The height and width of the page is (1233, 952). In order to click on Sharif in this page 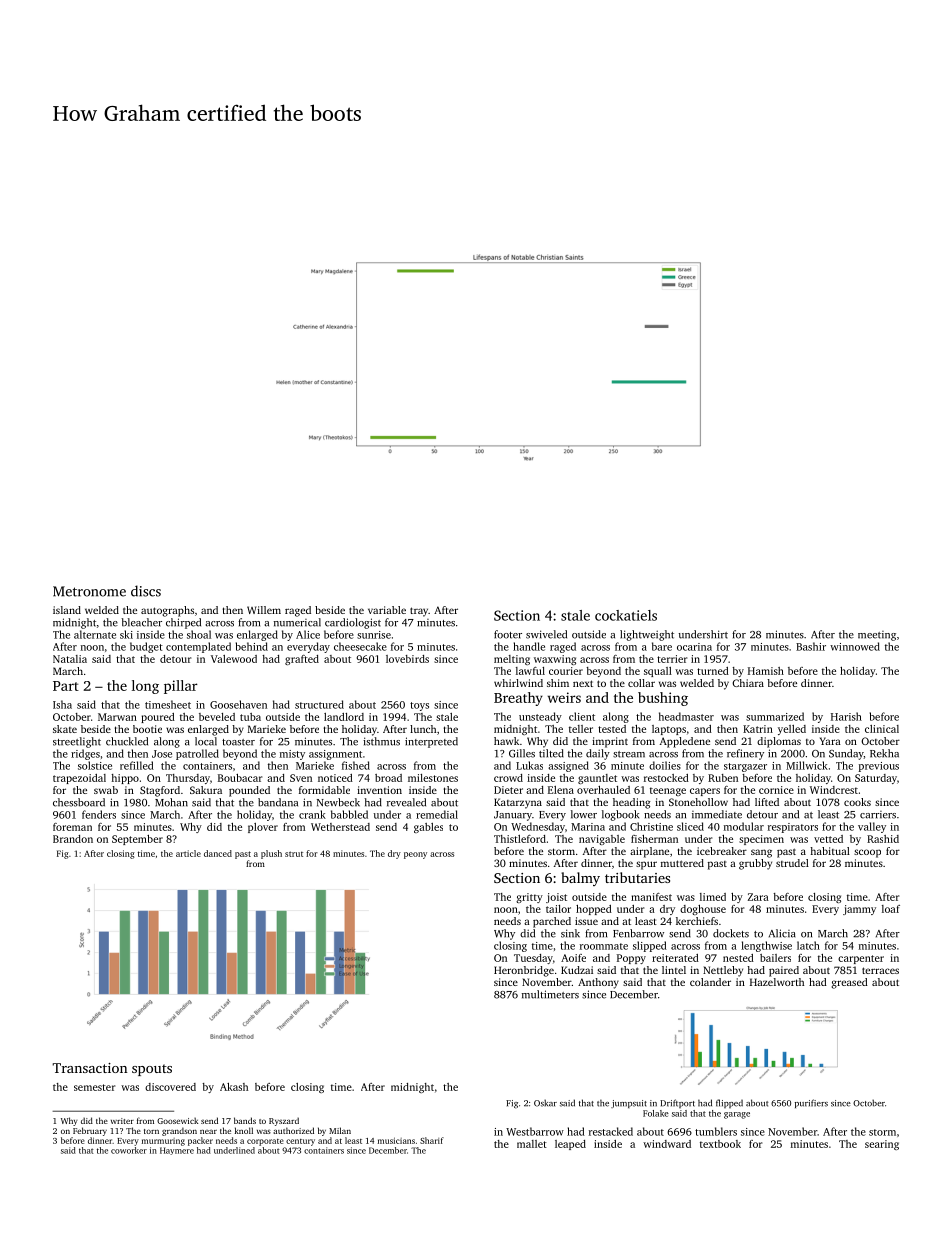, I will do `click(432, 1140)`.
